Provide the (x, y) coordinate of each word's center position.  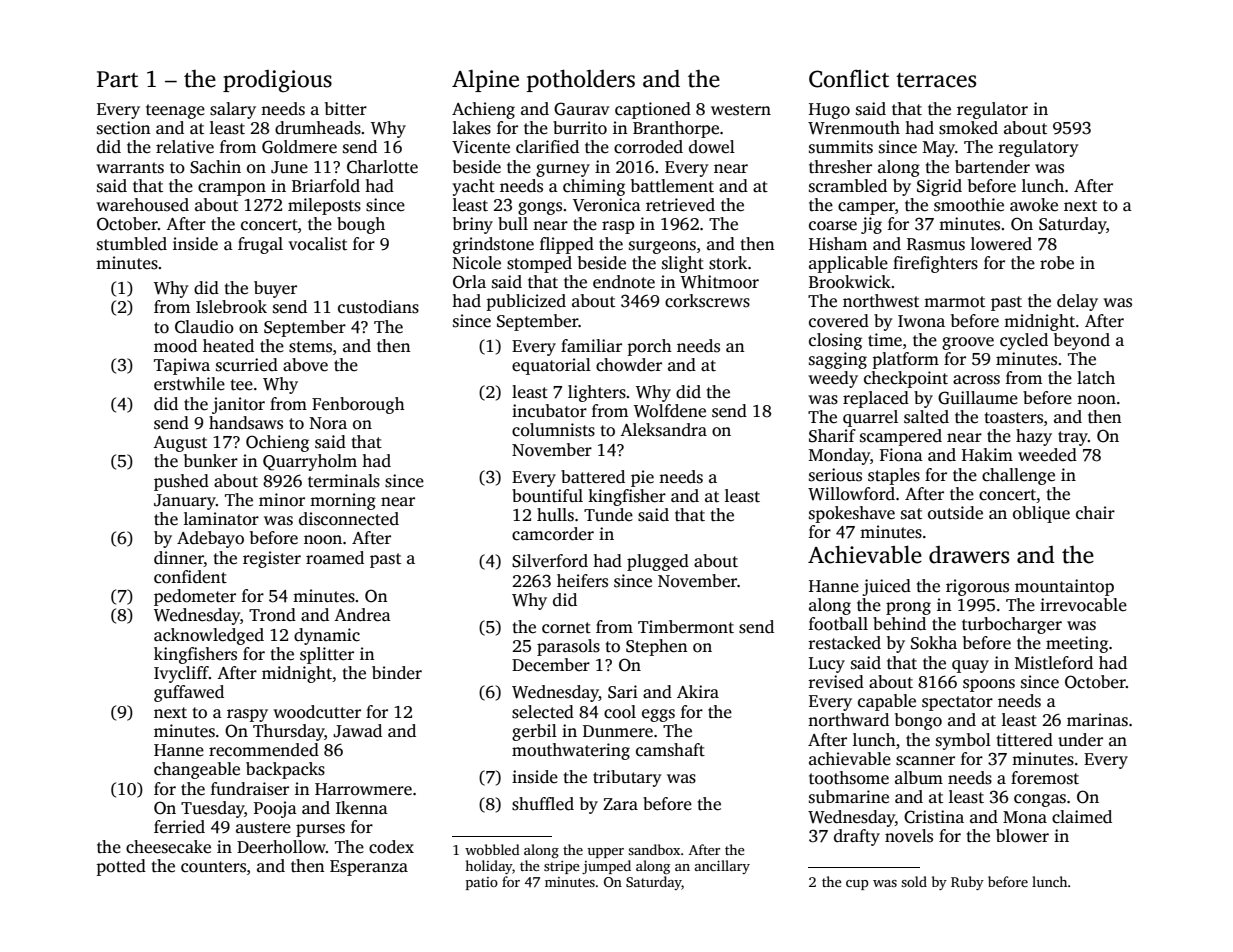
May (939, 149)
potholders (581, 80)
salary (233, 110)
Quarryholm (310, 462)
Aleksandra (663, 430)
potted (121, 867)
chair (1095, 513)
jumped (606, 867)
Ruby (967, 883)
